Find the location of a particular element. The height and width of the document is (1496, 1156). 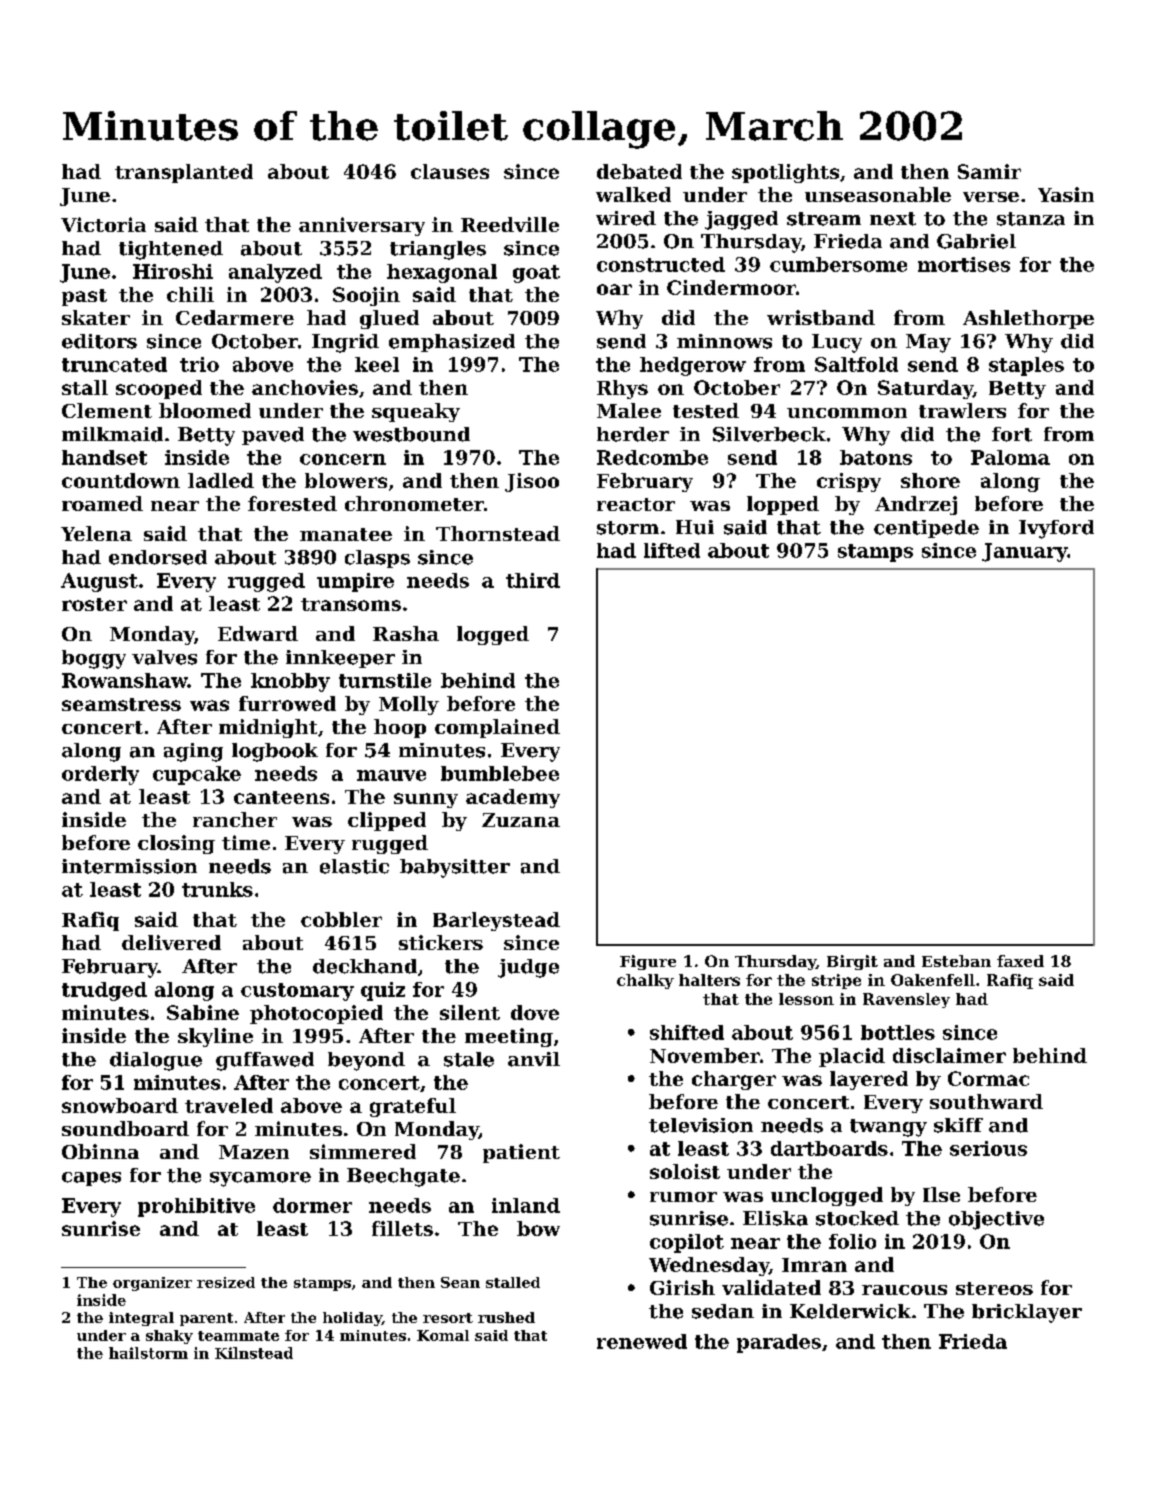

transplanted is located at coordinates (184, 173).
